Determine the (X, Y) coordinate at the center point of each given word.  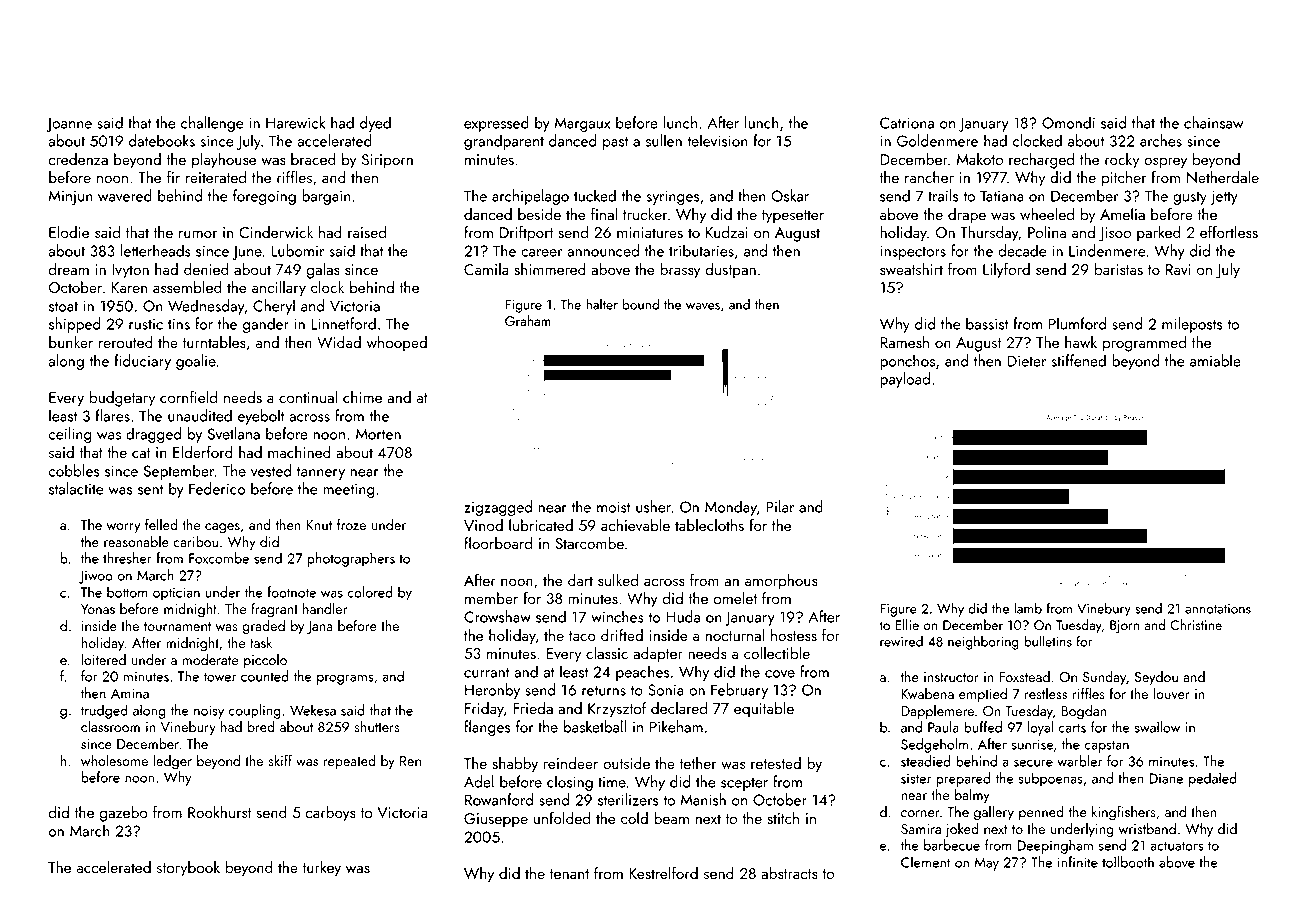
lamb (1028, 608)
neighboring (983, 643)
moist (614, 507)
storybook (188, 869)
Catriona (907, 123)
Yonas (98, 609)
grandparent (504, 142)
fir (173, 177)
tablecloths (709, 525)
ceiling (70, 435)
